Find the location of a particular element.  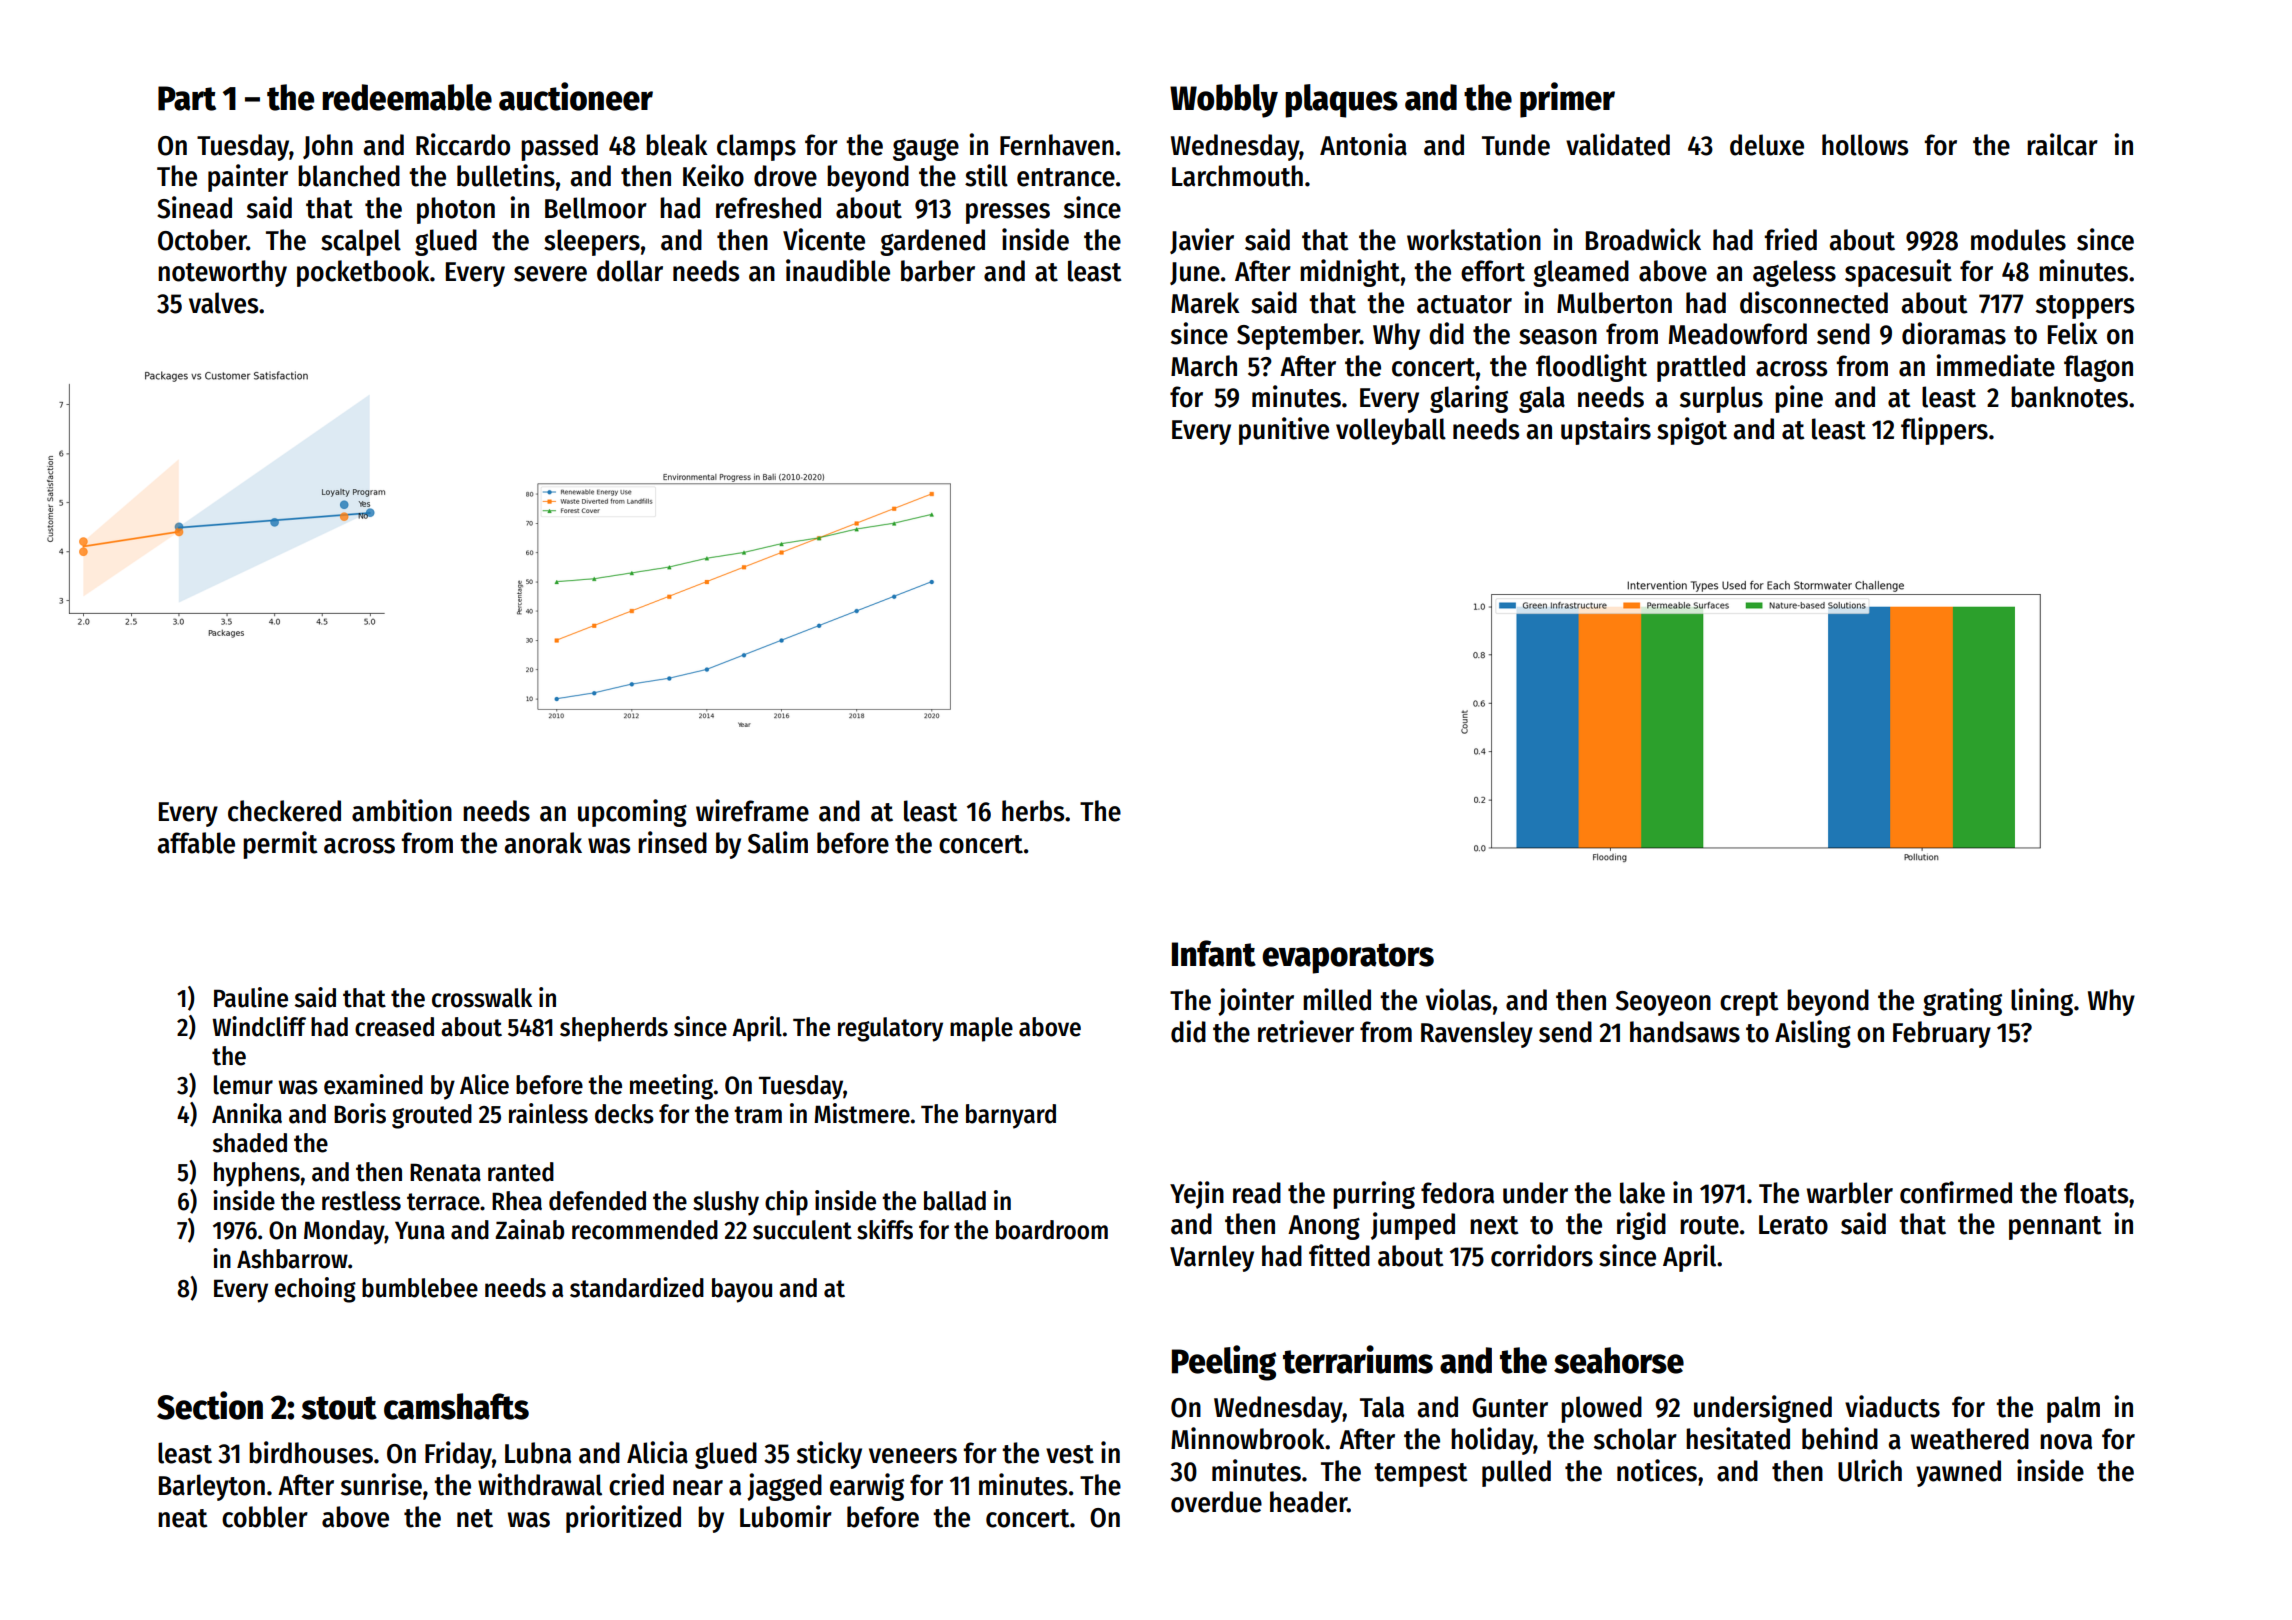

grating is located at coordinates (1962, 1002).
